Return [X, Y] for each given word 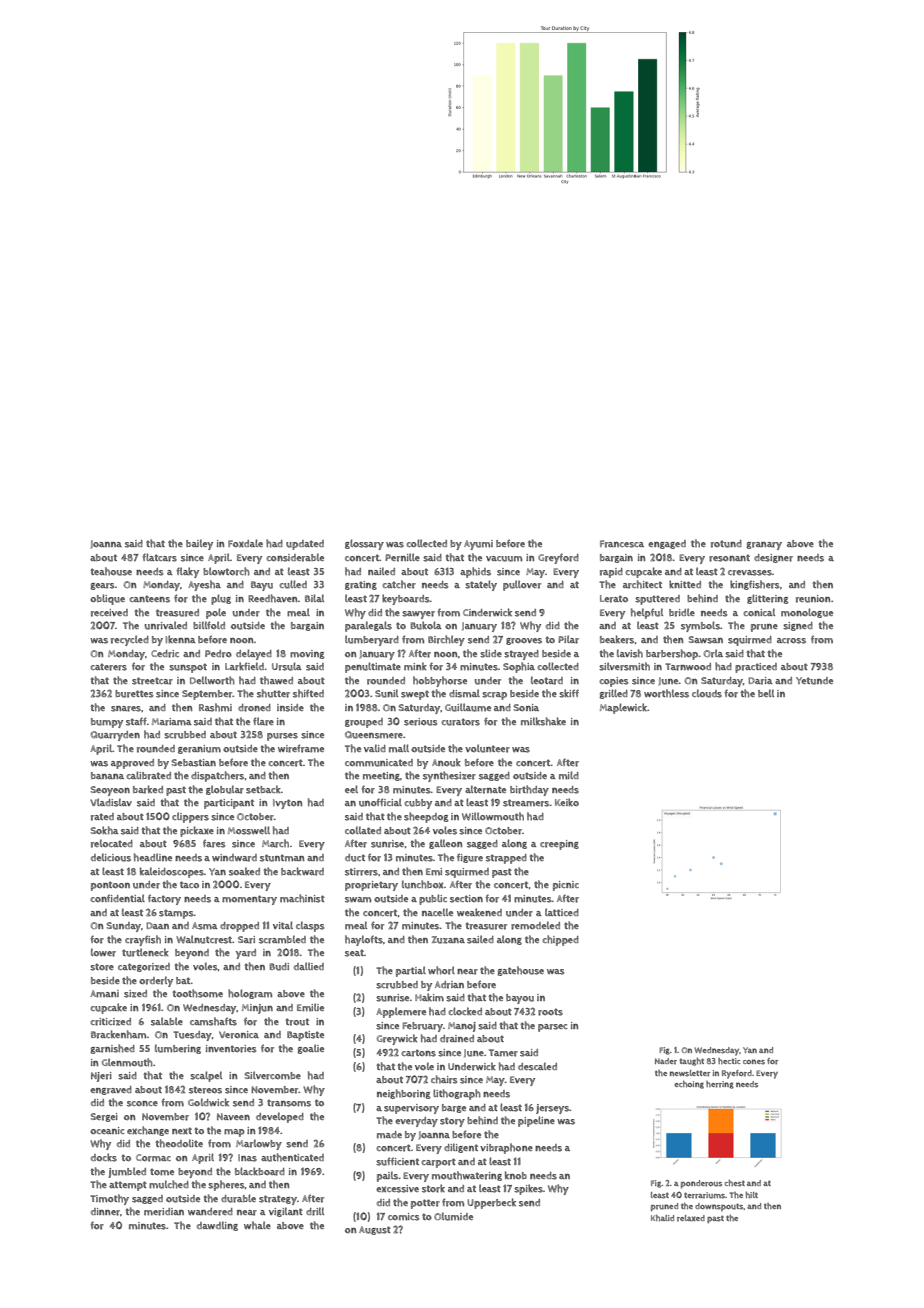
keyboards [406, 599]
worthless [666, 693]
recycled [130, 640]
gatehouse [520, 971]
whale [257, 1225]
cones [754, 1062]
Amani [104, 994]
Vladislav [111, 802]
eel [351, 789]
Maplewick [624, 708]
